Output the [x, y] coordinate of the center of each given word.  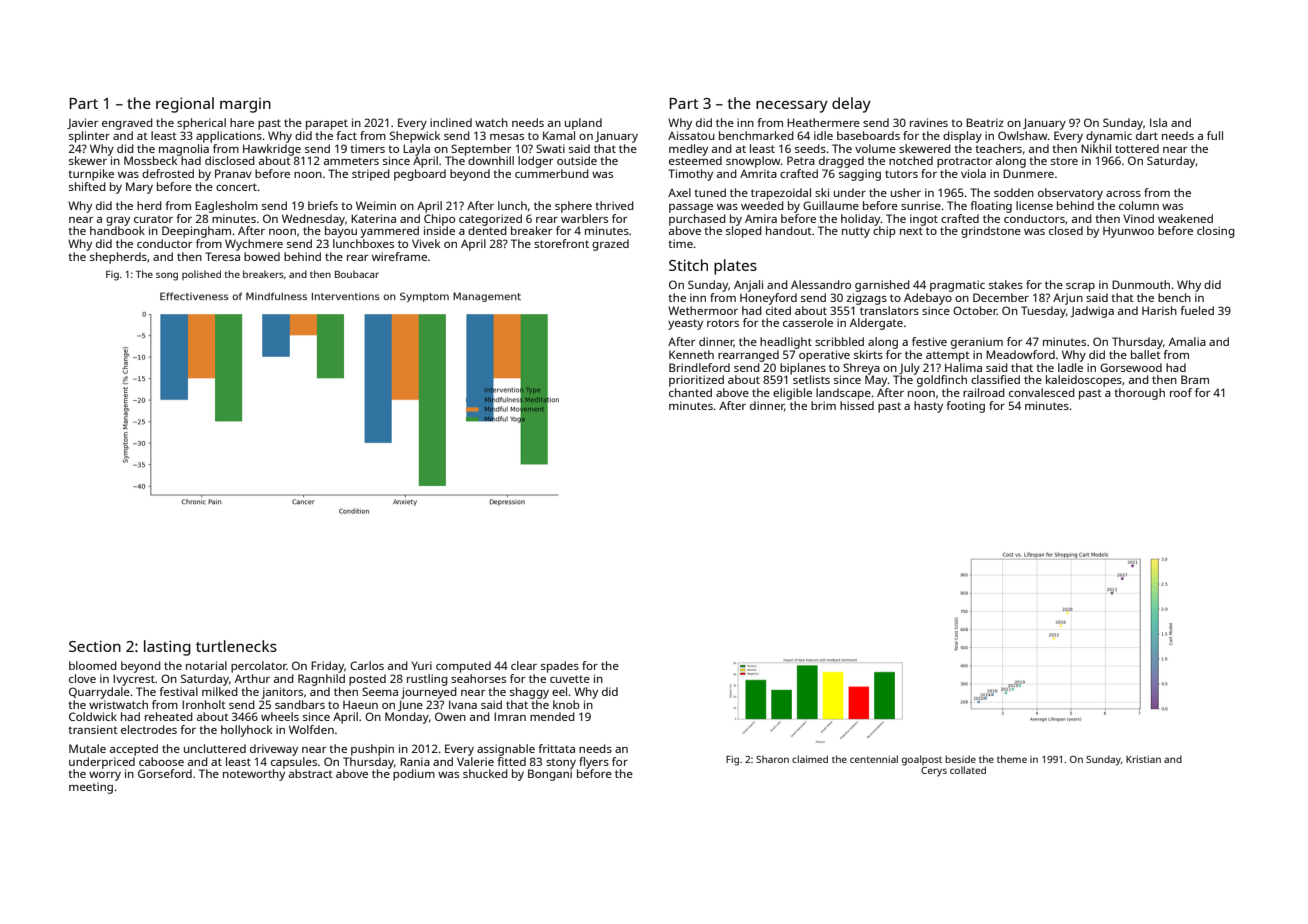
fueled [1197, 310]
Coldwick [93, 716]
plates [735, 267]
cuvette [570, 679]
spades [560, 667]
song [167, 276]
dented [487, 230]
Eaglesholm [226, 207]
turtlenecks [236, 646]
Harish [1159, 310]
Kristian [1143, 759]
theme [1012, 759]
